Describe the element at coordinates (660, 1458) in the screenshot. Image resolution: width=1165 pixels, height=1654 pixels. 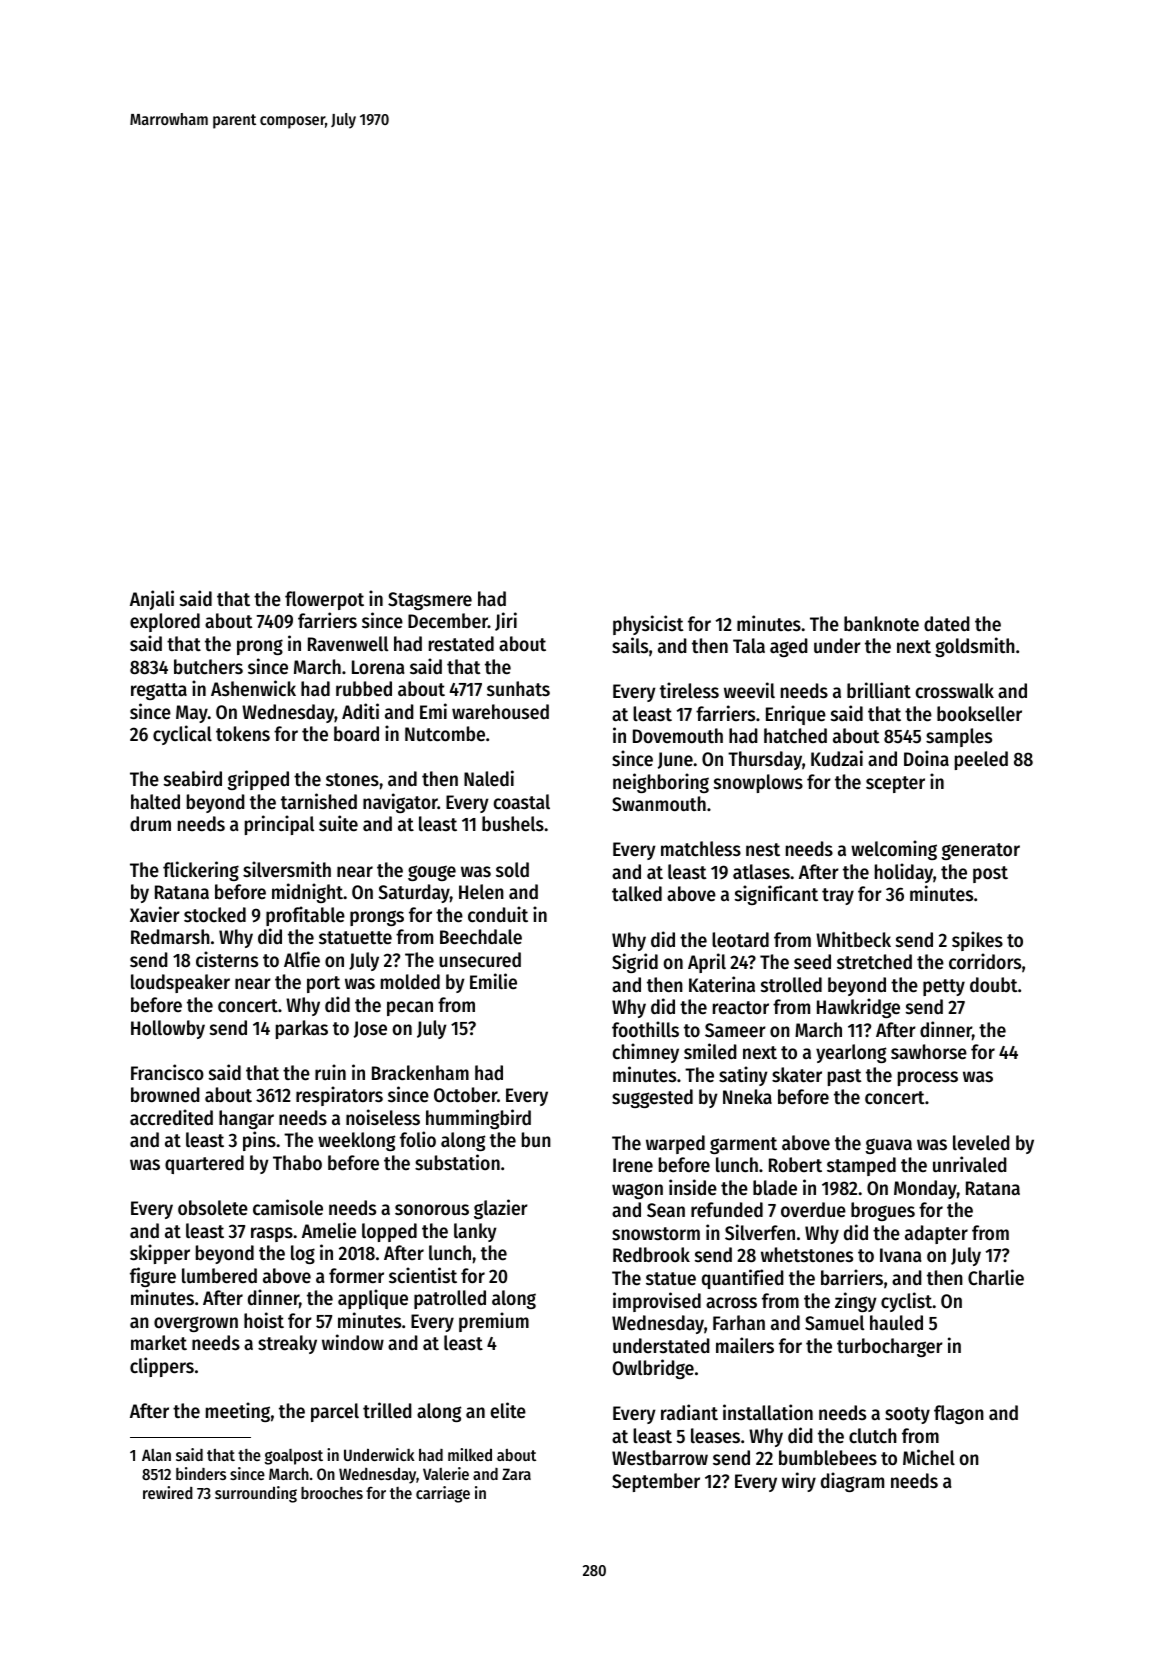
I see `Westbarrow` at that location.
